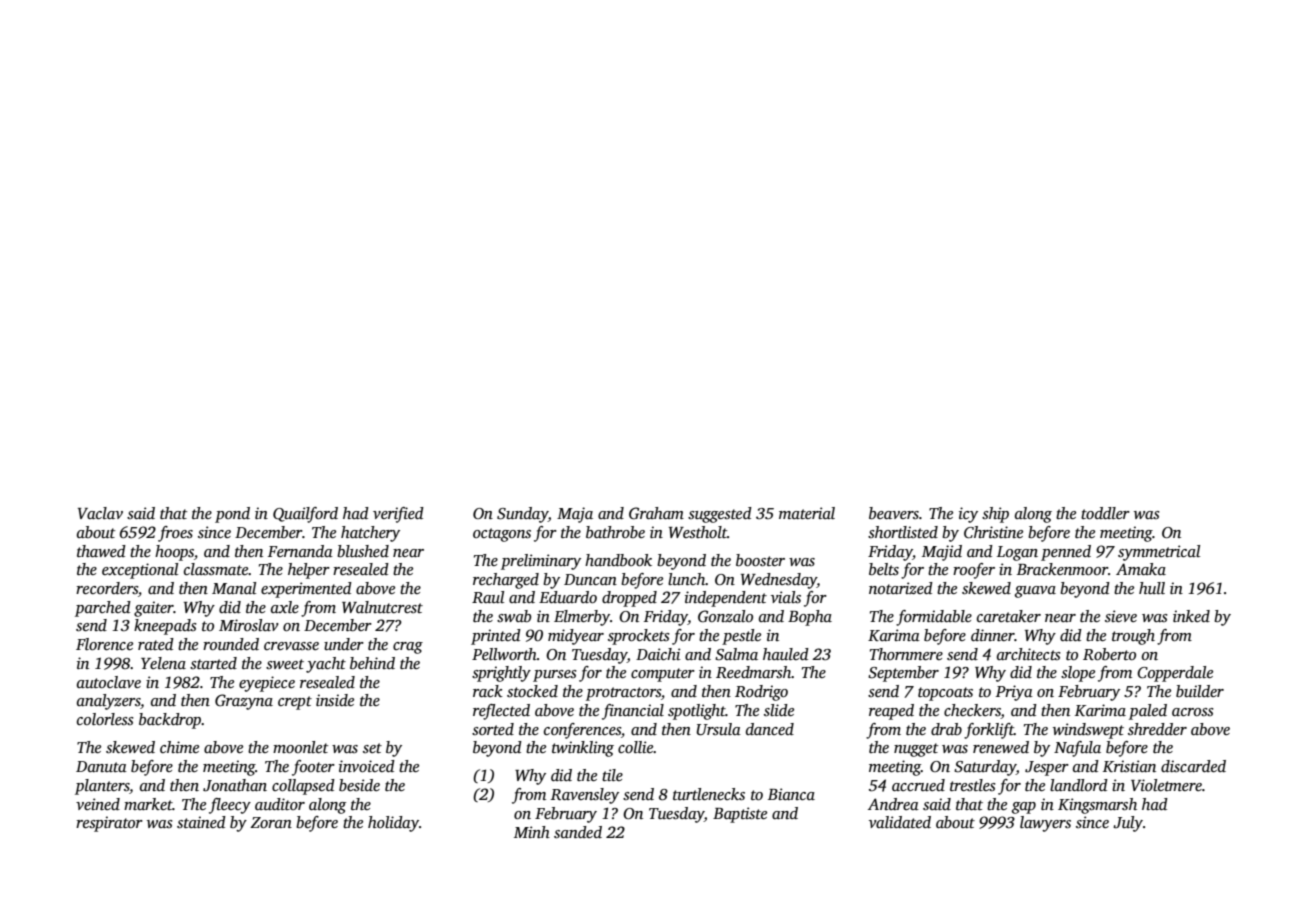 This screenshot has height=924, width=1308. What do you see at coordinates (271, 822) in the screenshot?
I see `Zoran` at bounding box center [271, 822].
